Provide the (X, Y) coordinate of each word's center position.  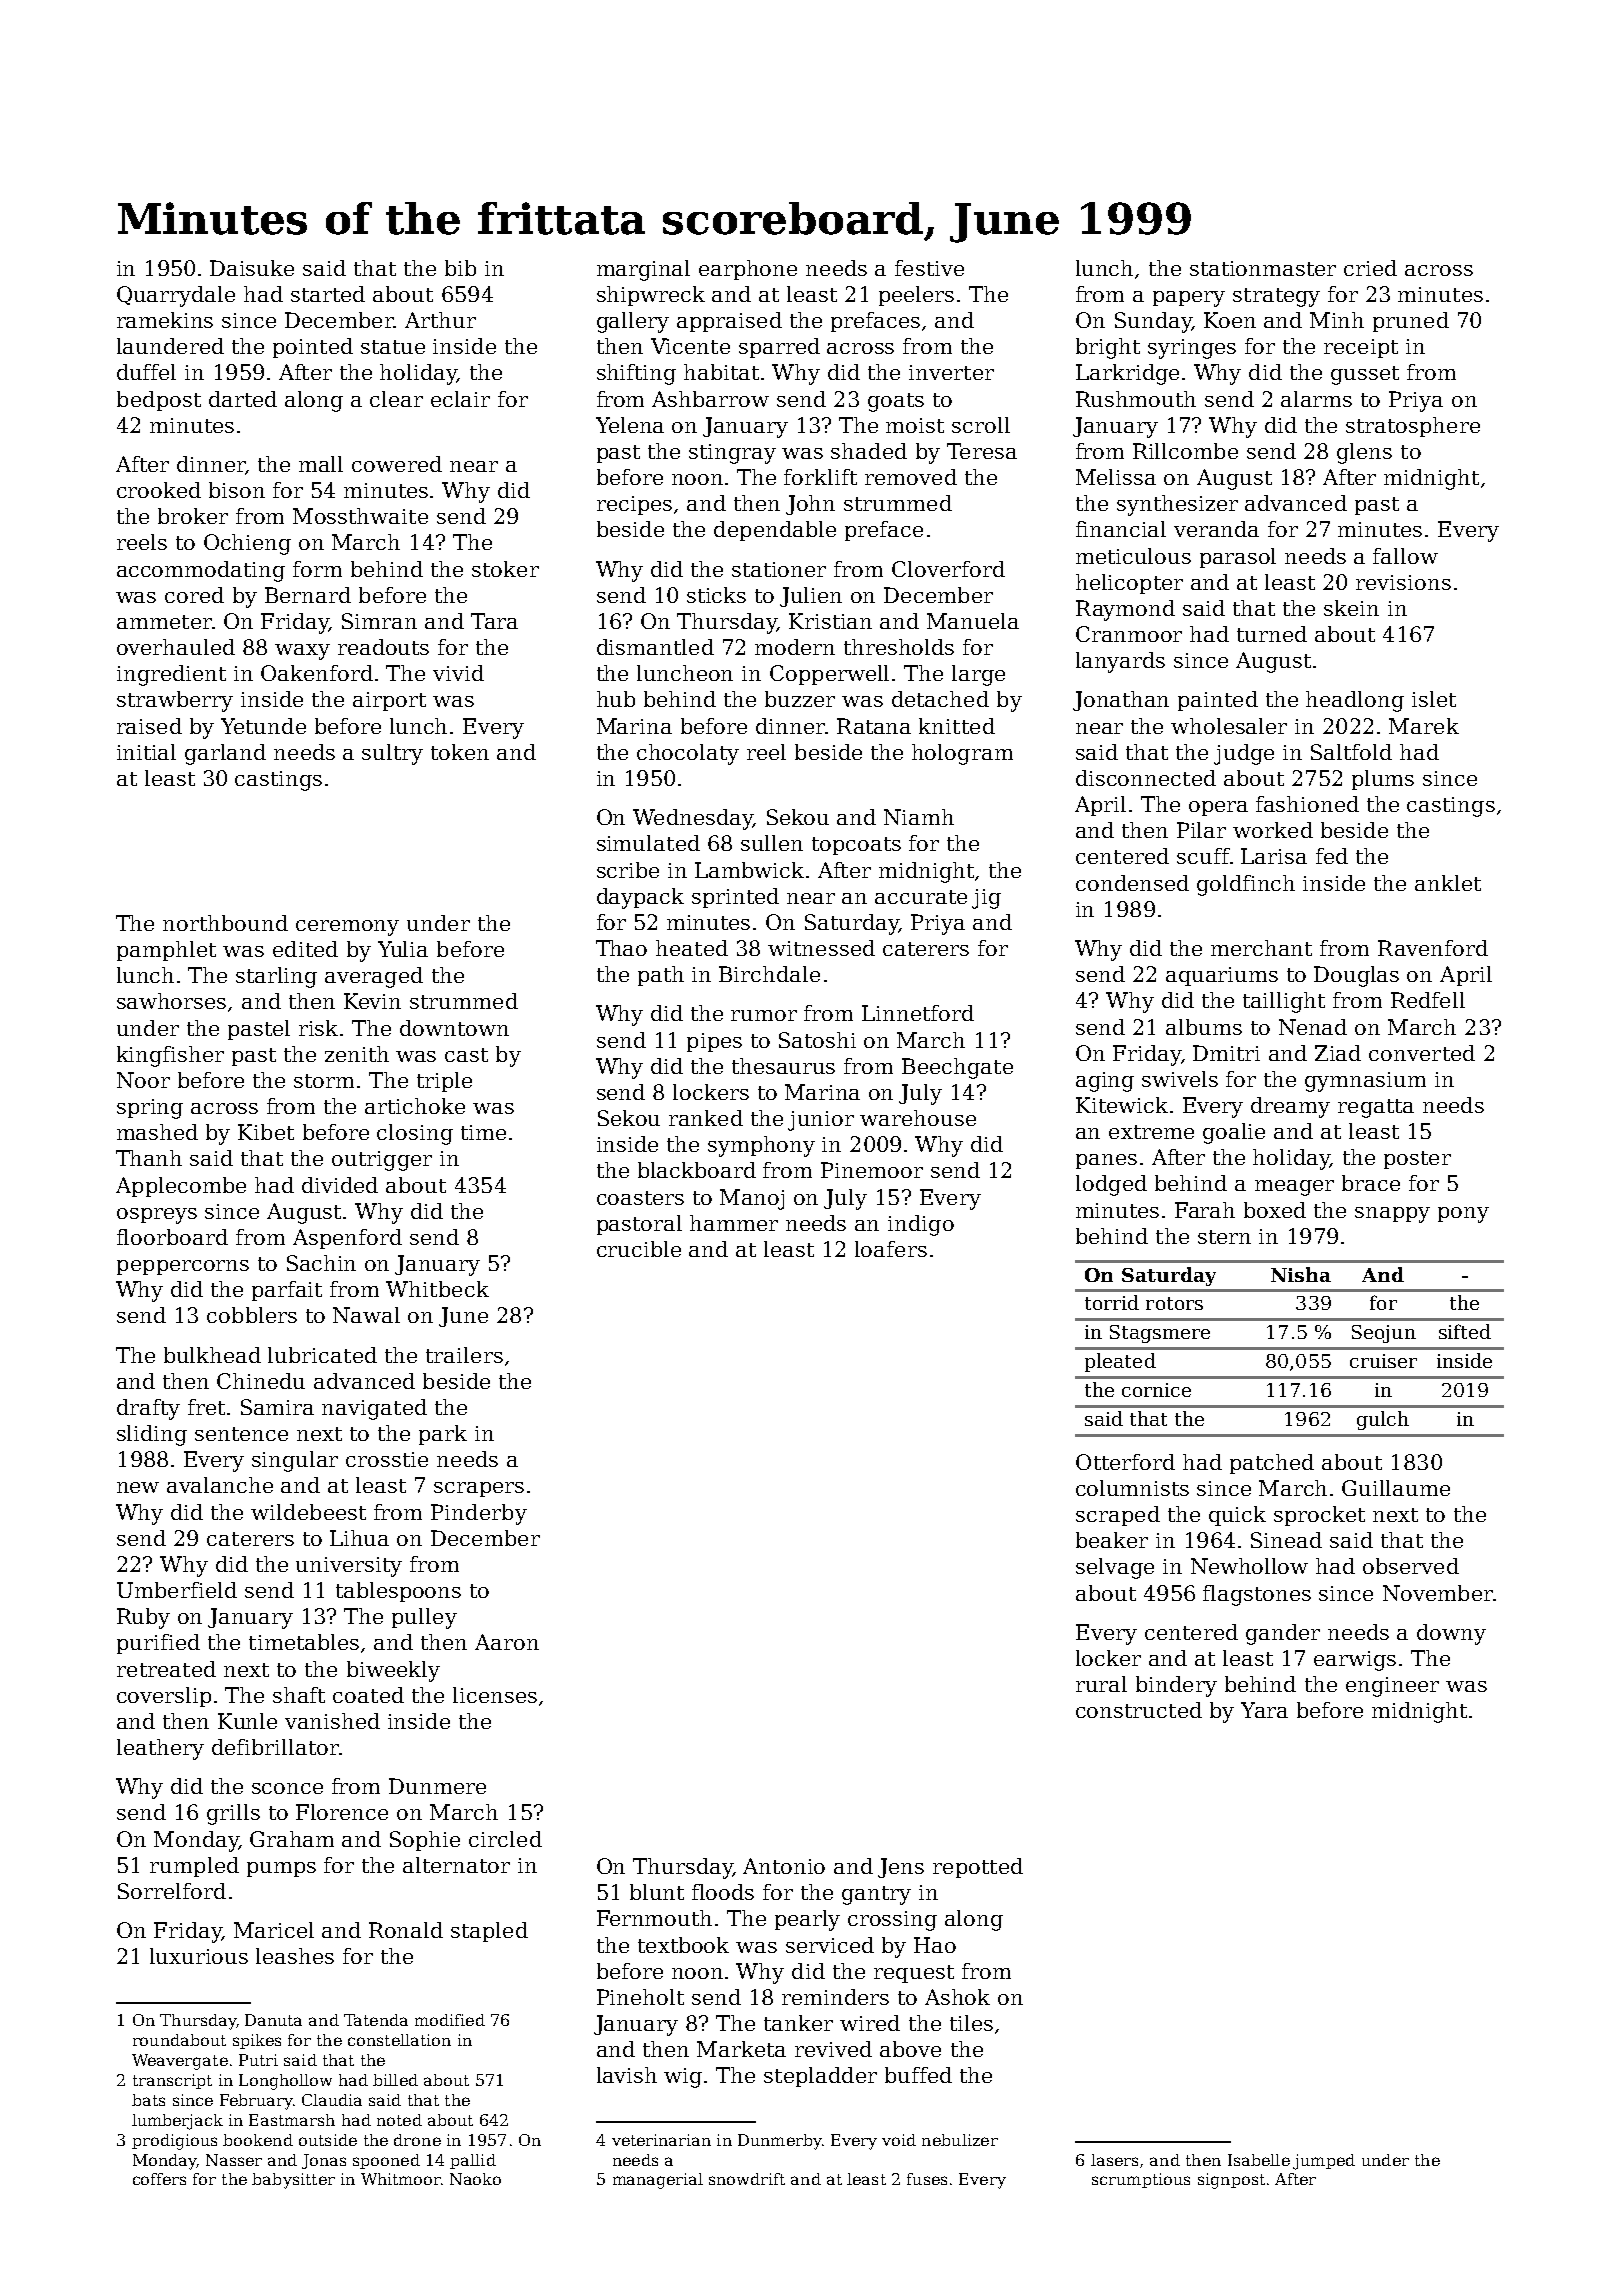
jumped (1324, 2162)
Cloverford (948, 569)
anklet (1448, 883)
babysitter (293, 2181)
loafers (891, 1249)
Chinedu (261, 1381)
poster (1417, 1160)
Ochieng (247, 544)
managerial (658, 2181)
